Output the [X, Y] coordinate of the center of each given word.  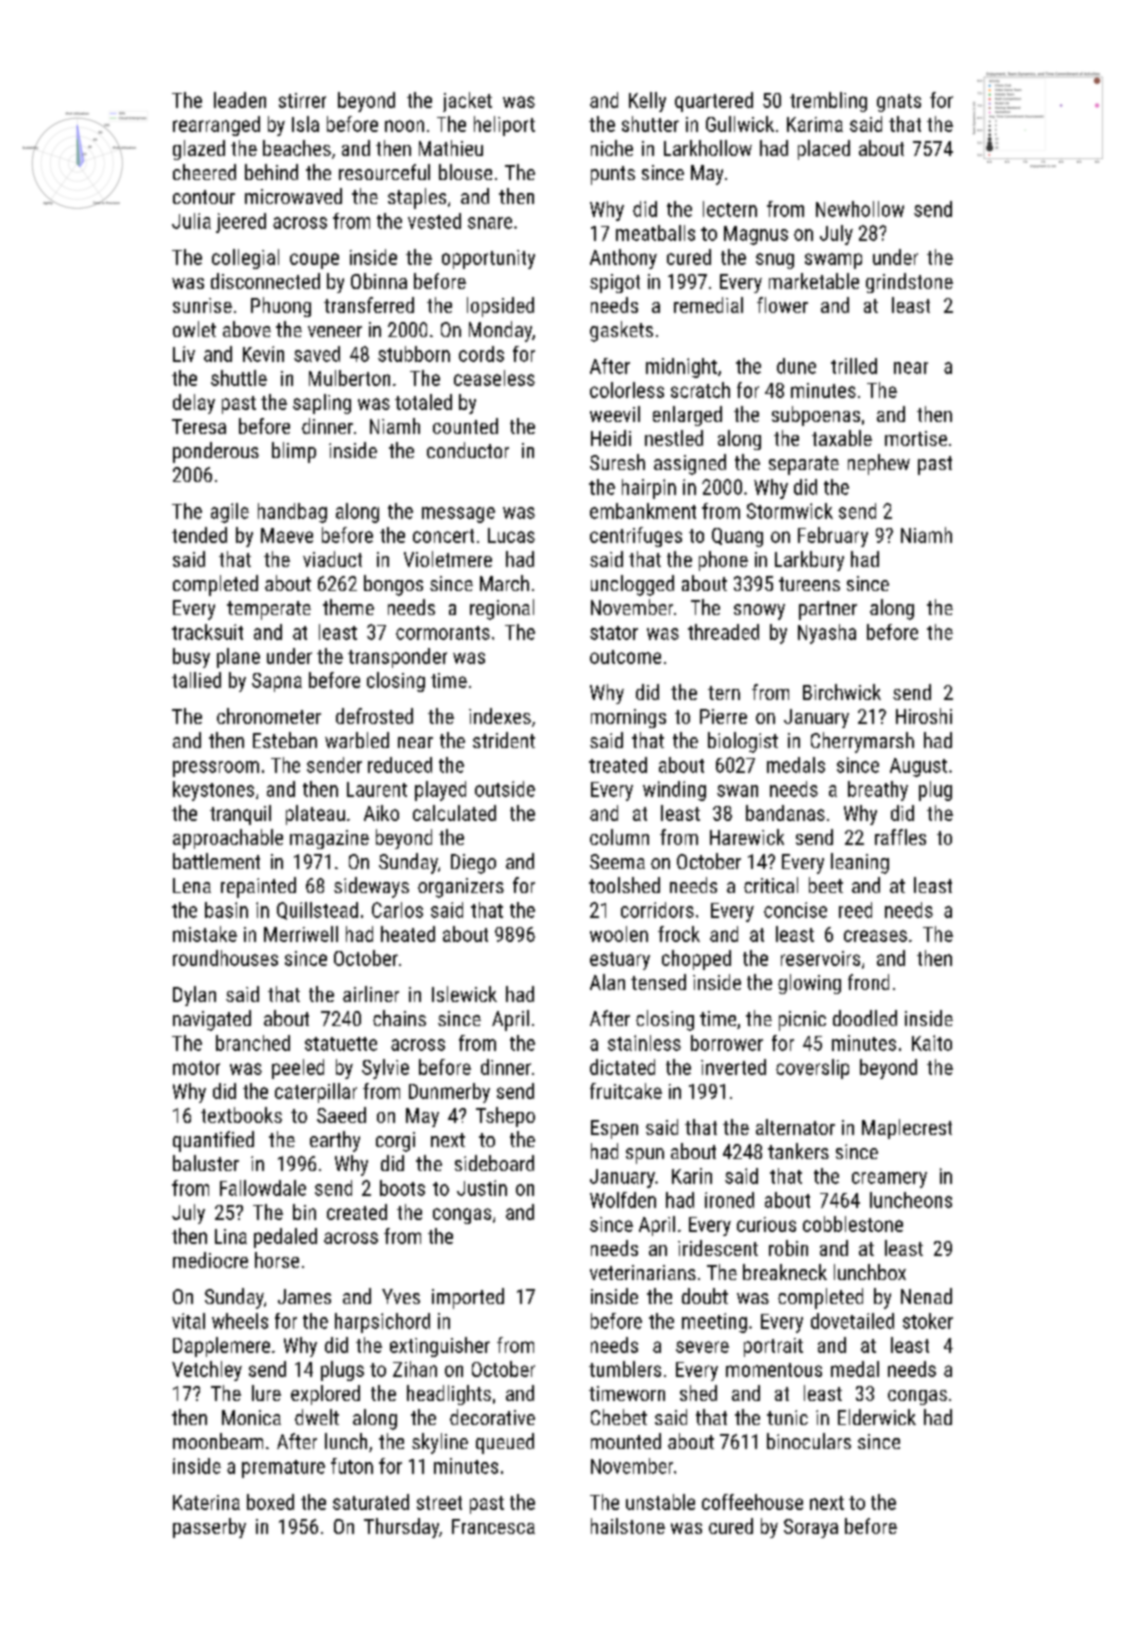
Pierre [723, 716]
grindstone [909, 283]
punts [613, 175]
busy [191, 658]
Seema [617, 861]
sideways [371, 887]
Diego [473, 864]
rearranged [216, 126]
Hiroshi [924, 716]
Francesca [493, 1526]
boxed [270, 1502]
